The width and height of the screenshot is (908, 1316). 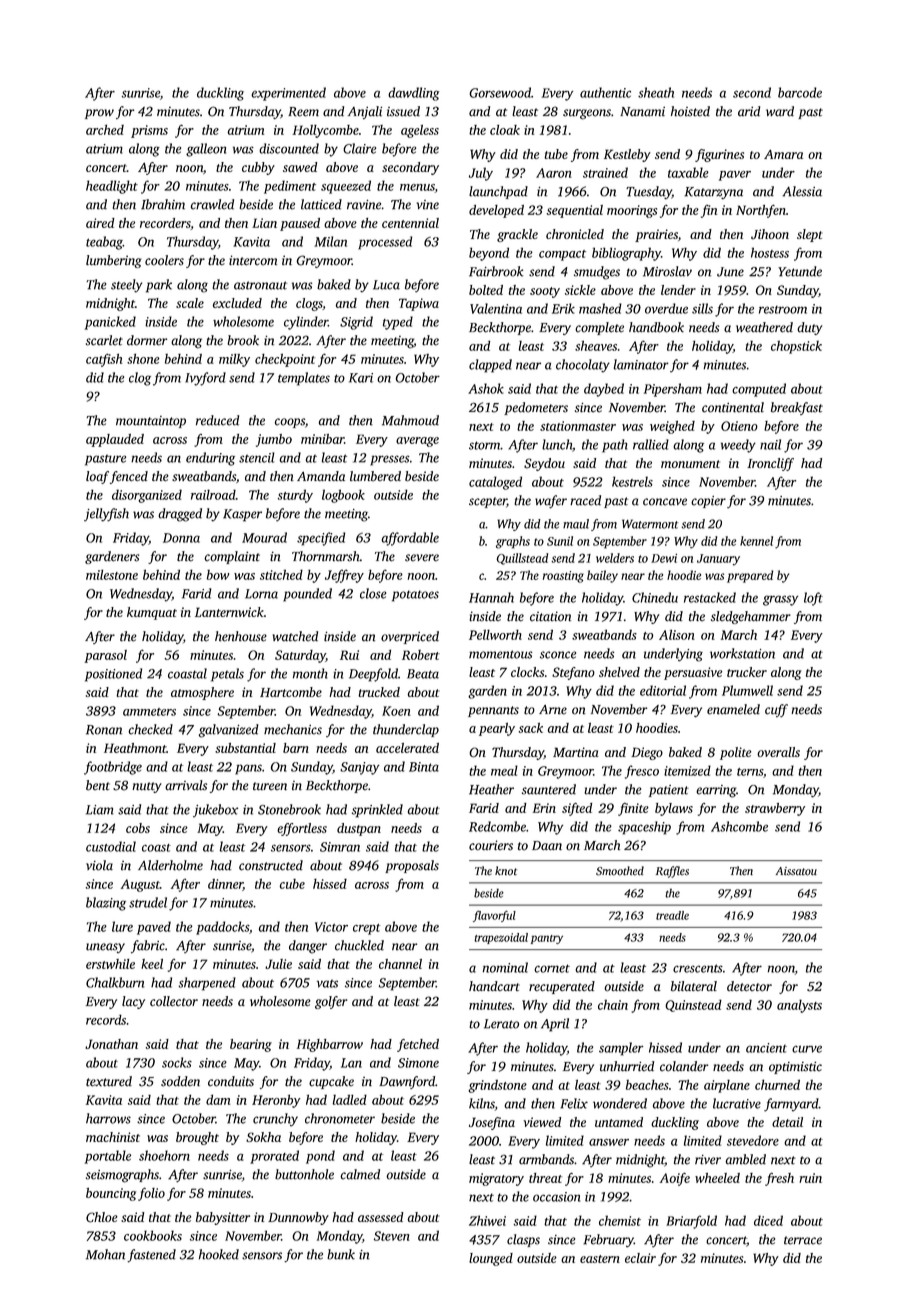 I want to click on cloak, so click(x=505, y=129).
